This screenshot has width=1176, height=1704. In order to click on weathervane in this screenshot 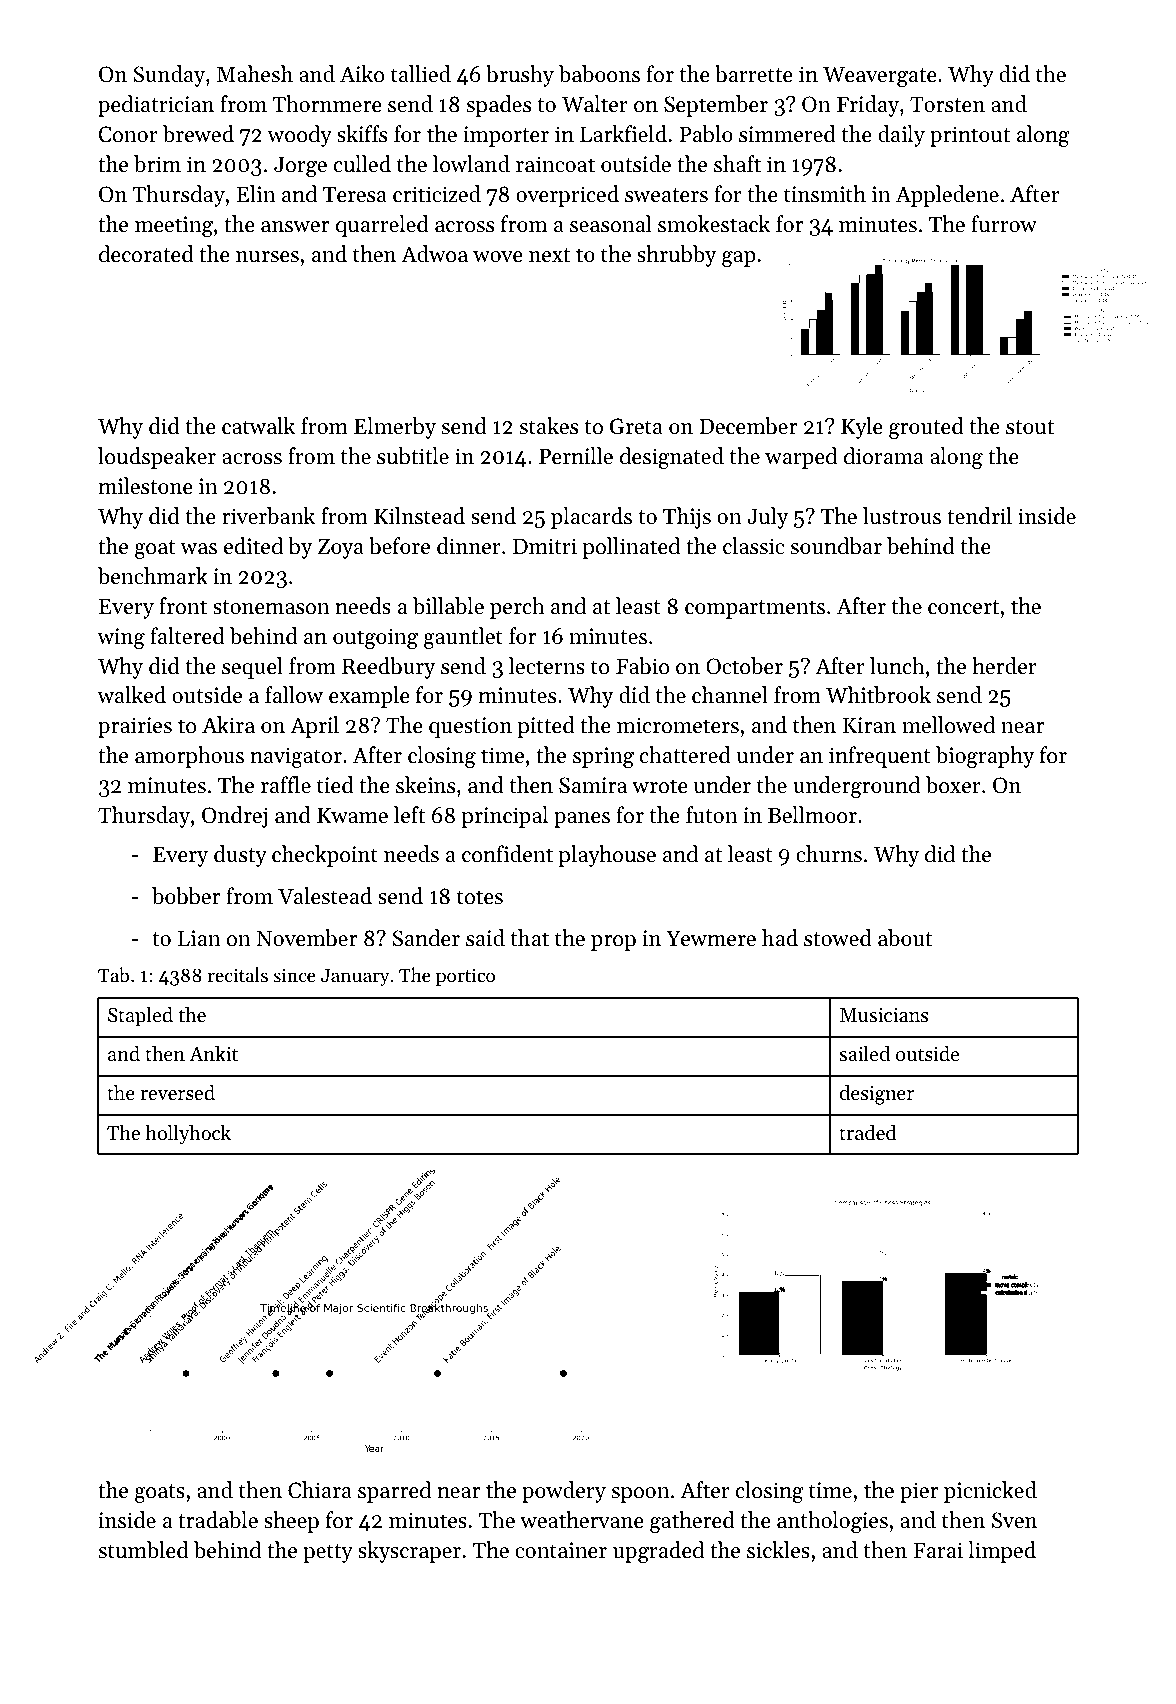, I will do `click(582, 1520)`.
